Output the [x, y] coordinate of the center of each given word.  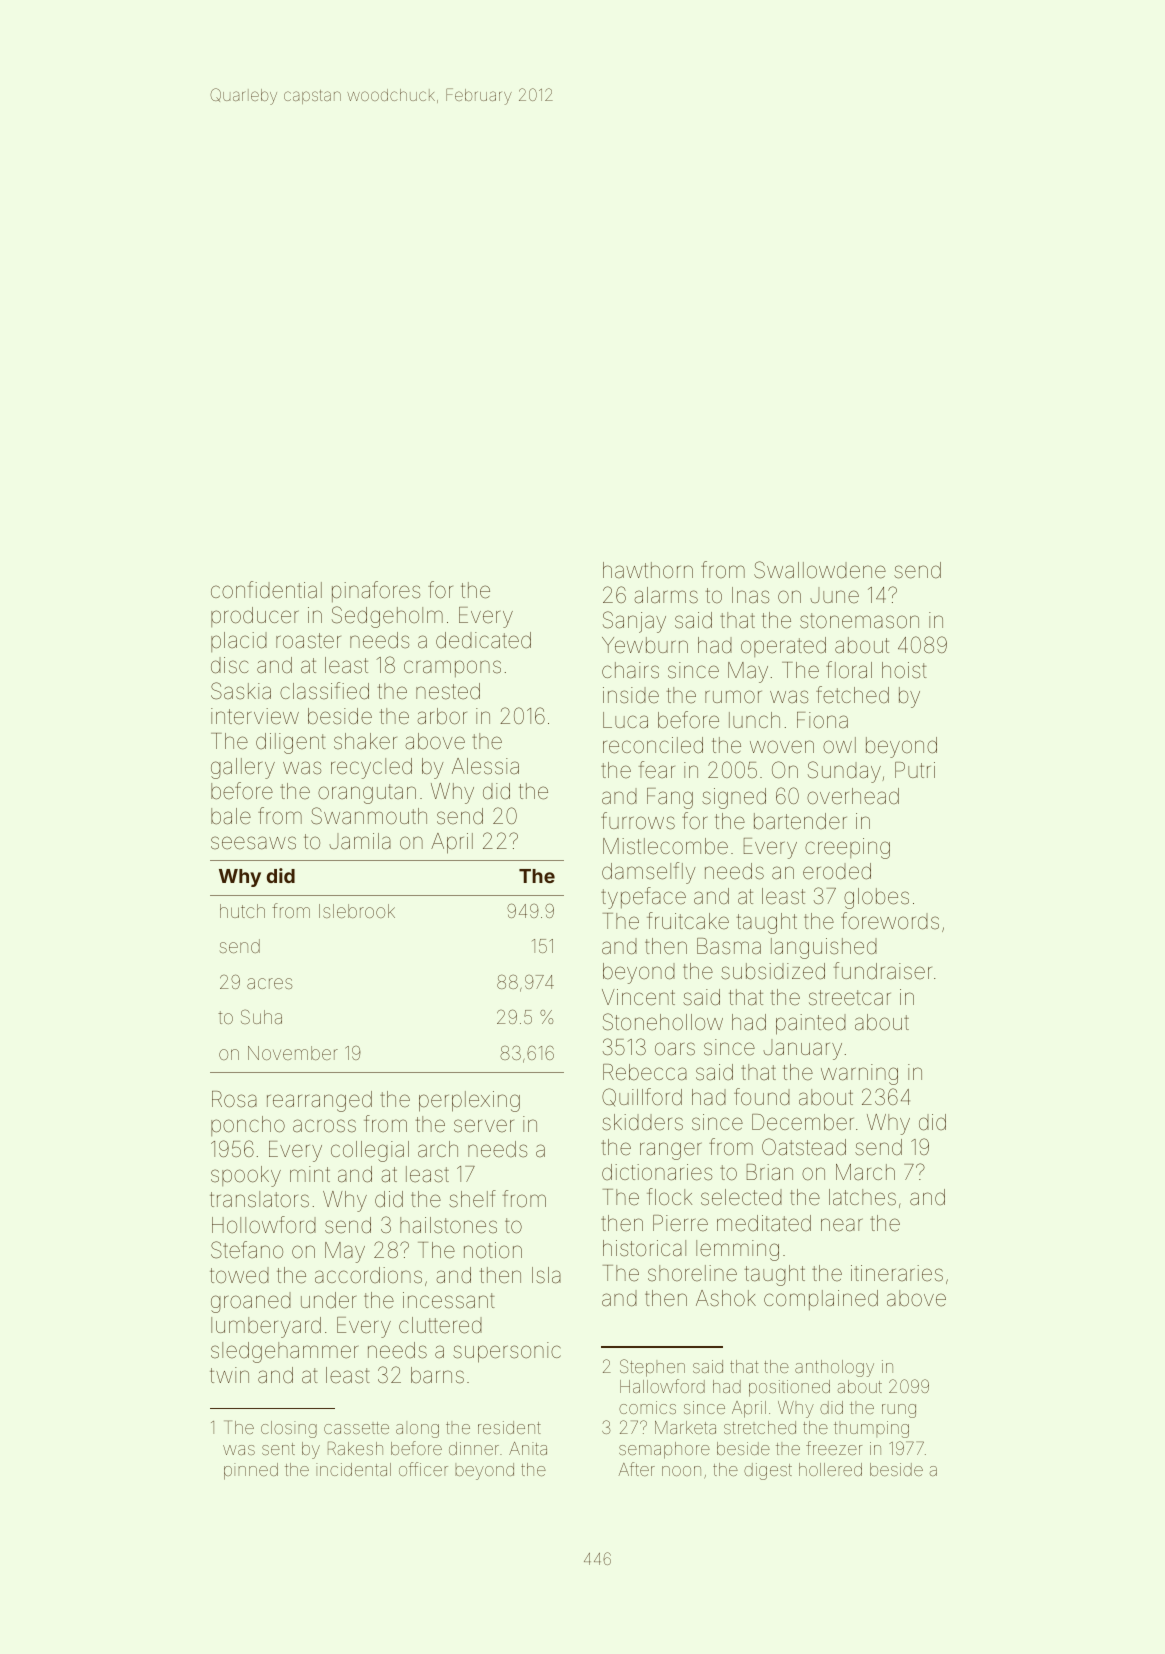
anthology [834, 1368]
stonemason [859, 621]
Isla [546, 1275]
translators [259, 1199]
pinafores [376, 591]
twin [229, 1375]
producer [255, 617]
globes [876, 898]
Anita [528, 1448]
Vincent [638, 997]
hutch [242, 911]
